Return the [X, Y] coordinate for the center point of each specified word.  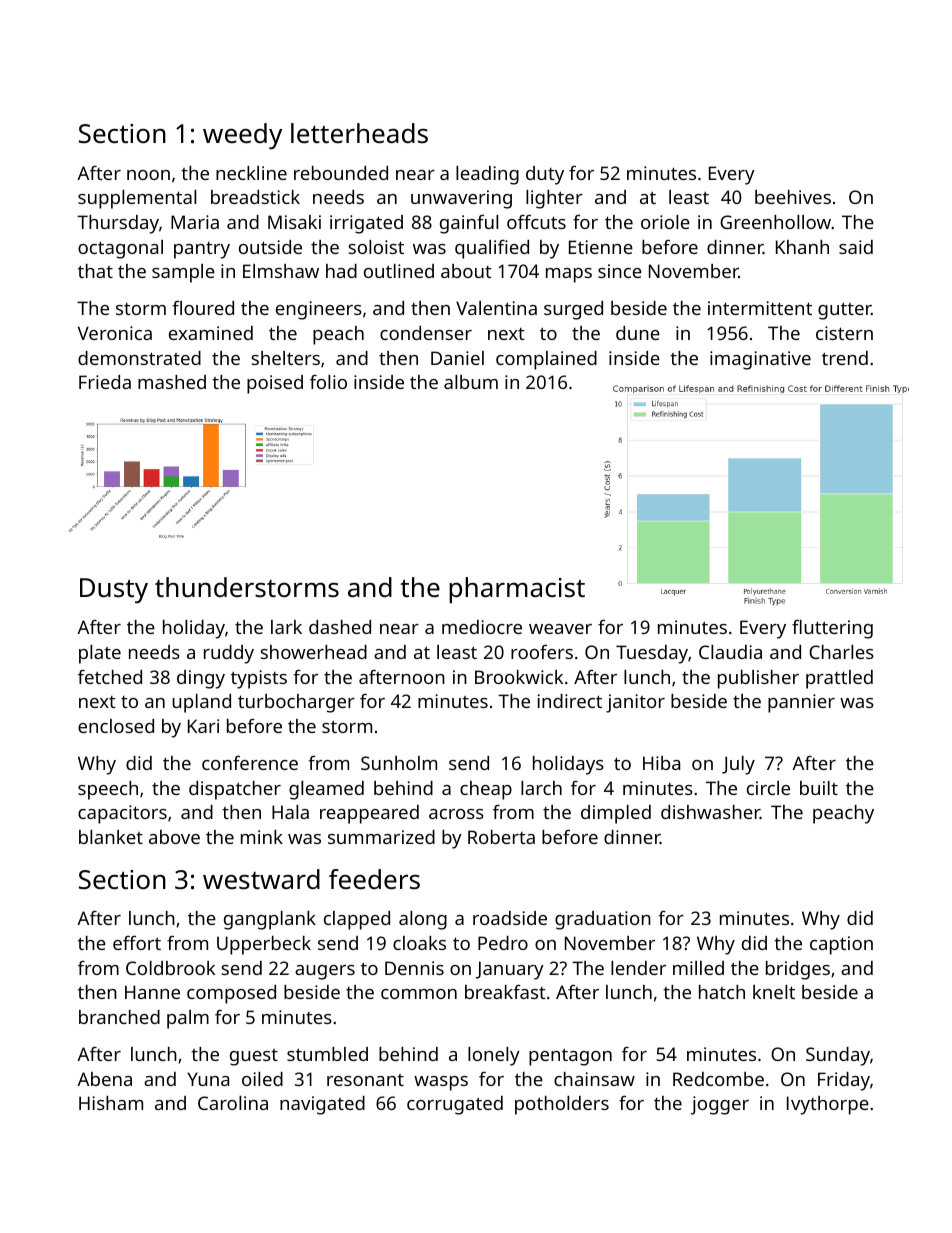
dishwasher [710, 812]
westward [261, 879]
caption [841, 945]
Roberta [501, 837]
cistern [844, 333]
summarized [381, 837]
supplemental [137, 199]
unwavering [461, 199]
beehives [793, 197]
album [471, 382]
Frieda [105, 382]
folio [328, 382]
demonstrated [139, 358]
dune [638, 333]
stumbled [327, 1054]
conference [250, 762]
